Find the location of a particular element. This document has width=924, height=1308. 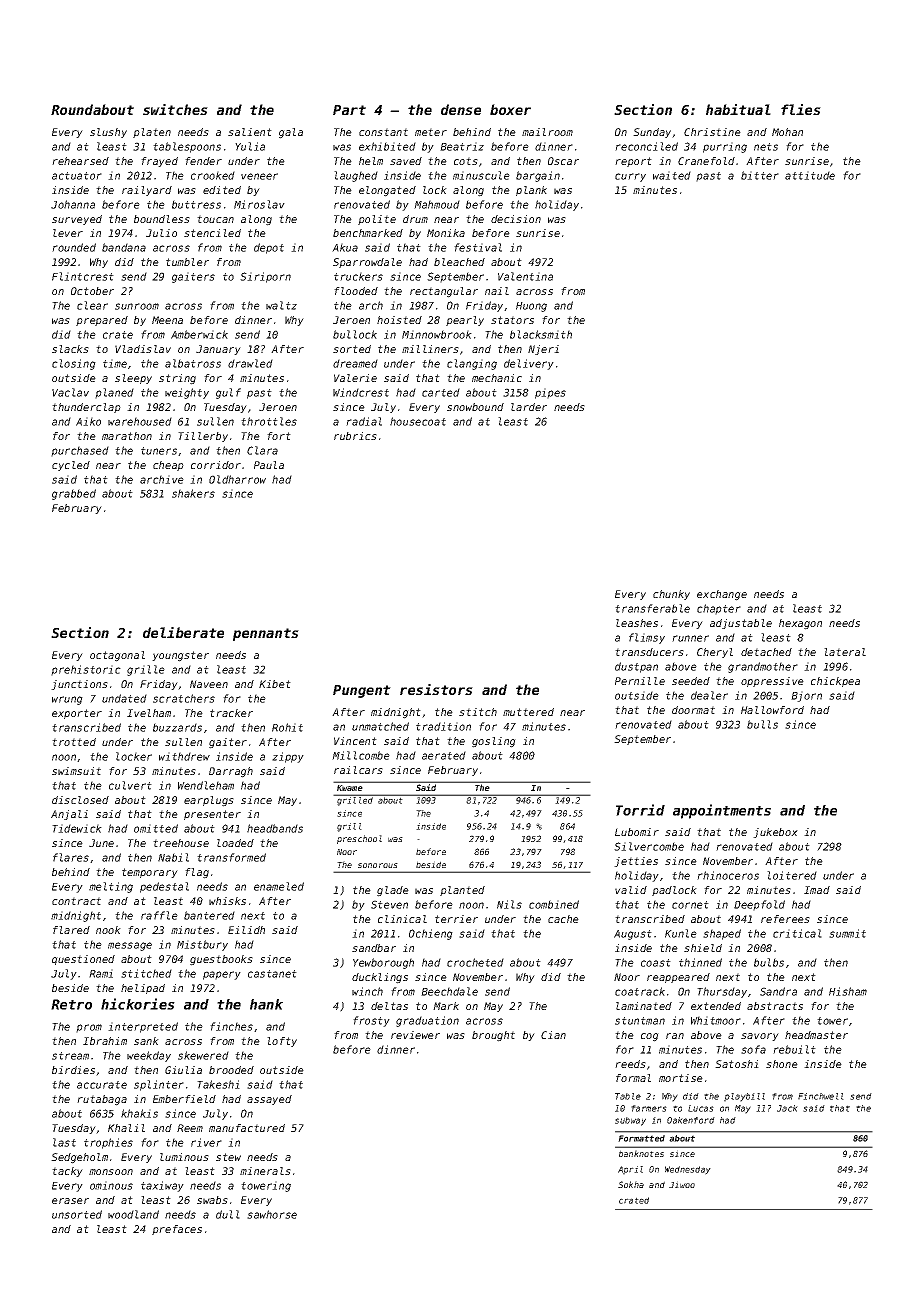

cache is located at coordinates (563, 919).
